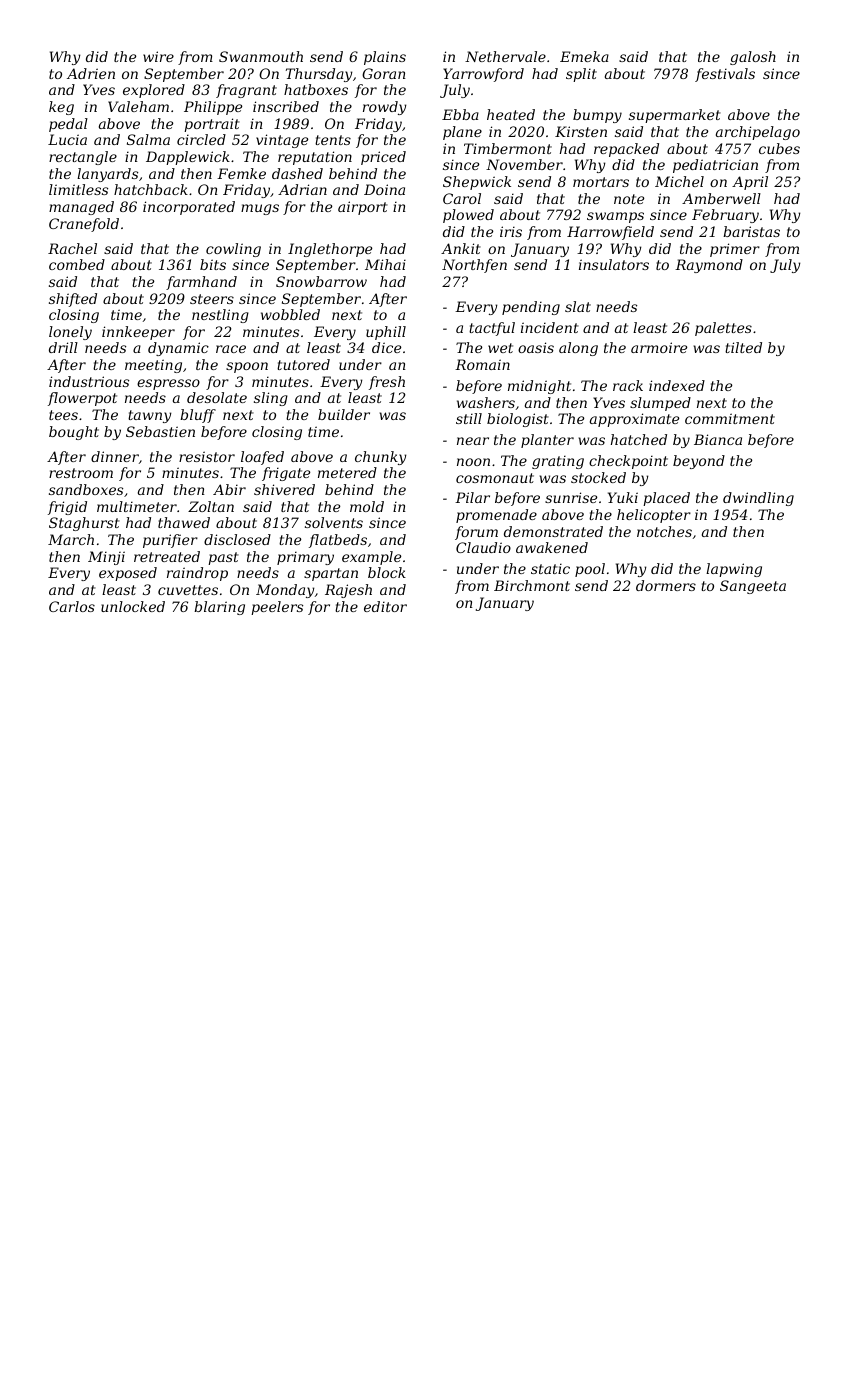  Describe the element at coordinates (539, 387) in the document. I see `midnight` at that location.
